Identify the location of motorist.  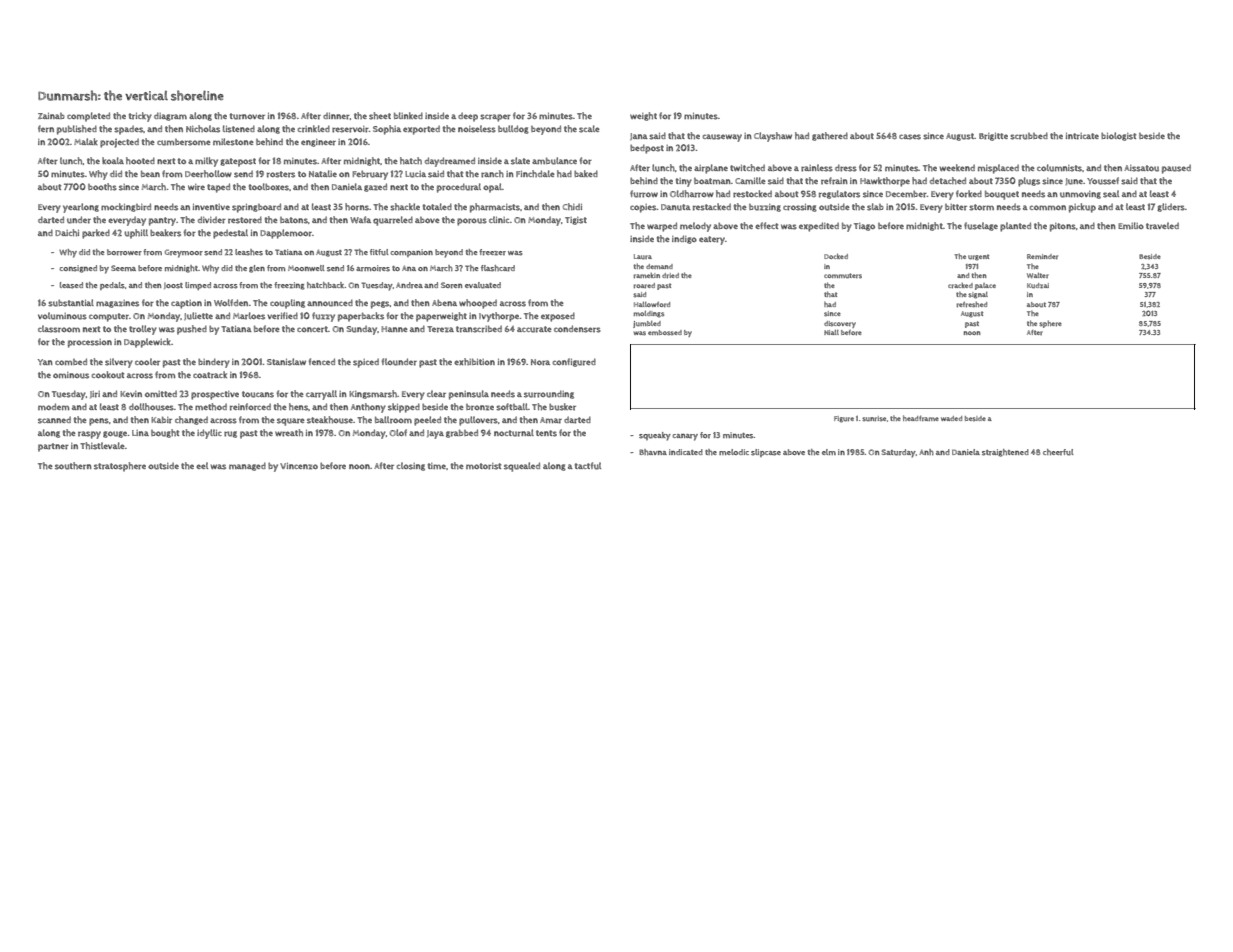
(483, 466).
